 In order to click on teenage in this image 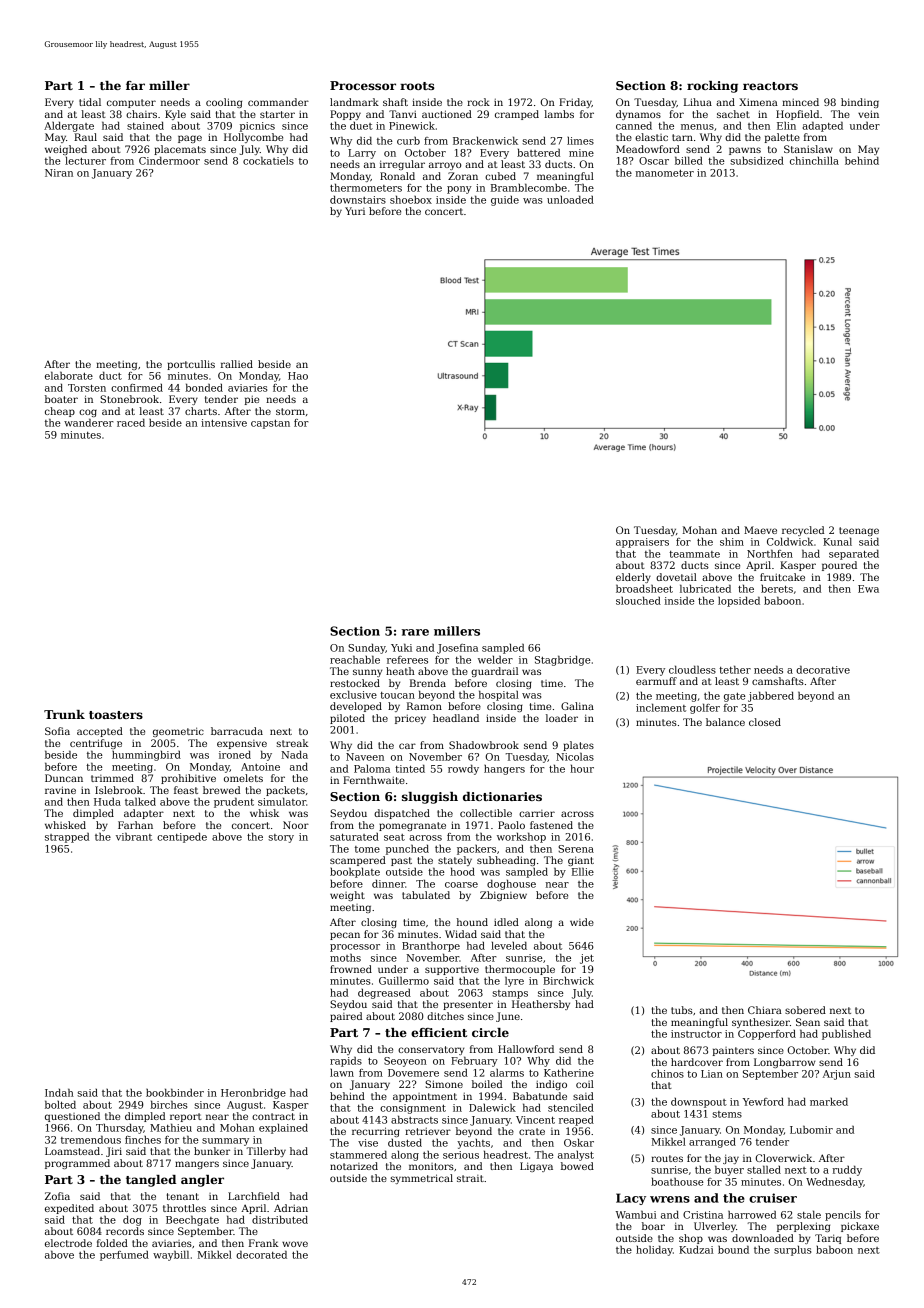, I will do `click(859, 531)`.
